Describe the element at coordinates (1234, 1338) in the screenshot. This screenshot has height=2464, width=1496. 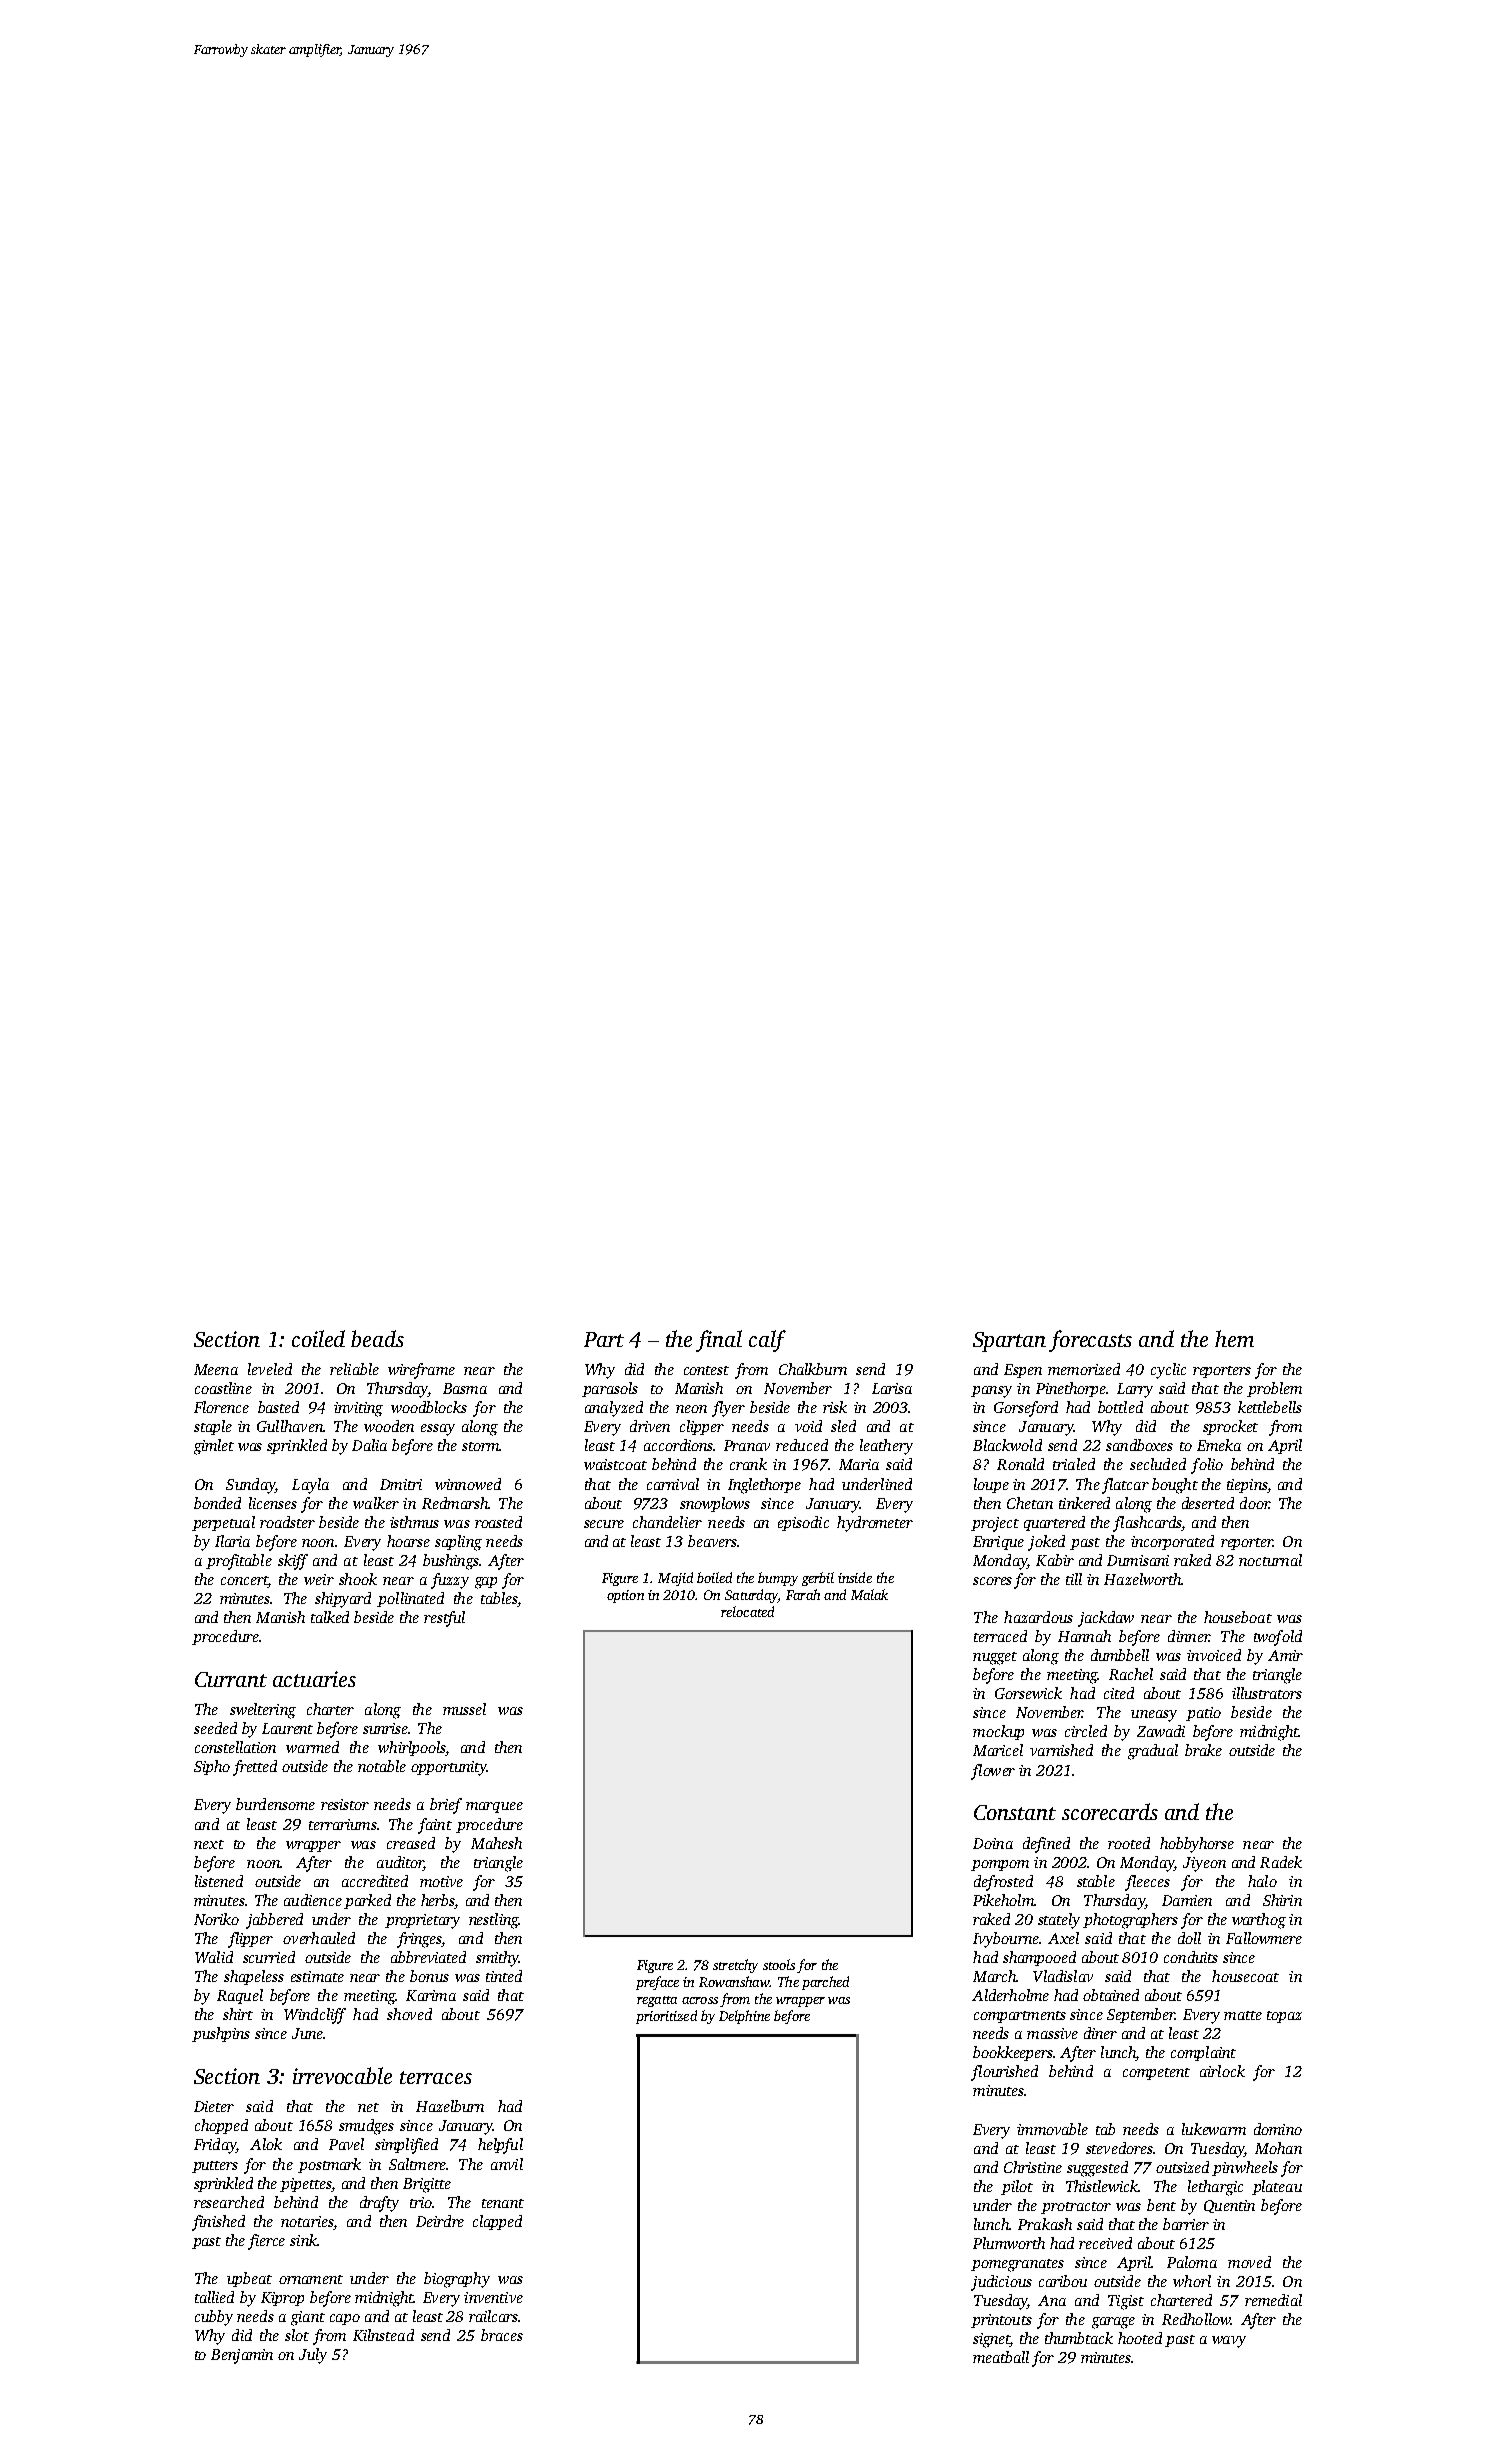
I see `hem` at that location.
